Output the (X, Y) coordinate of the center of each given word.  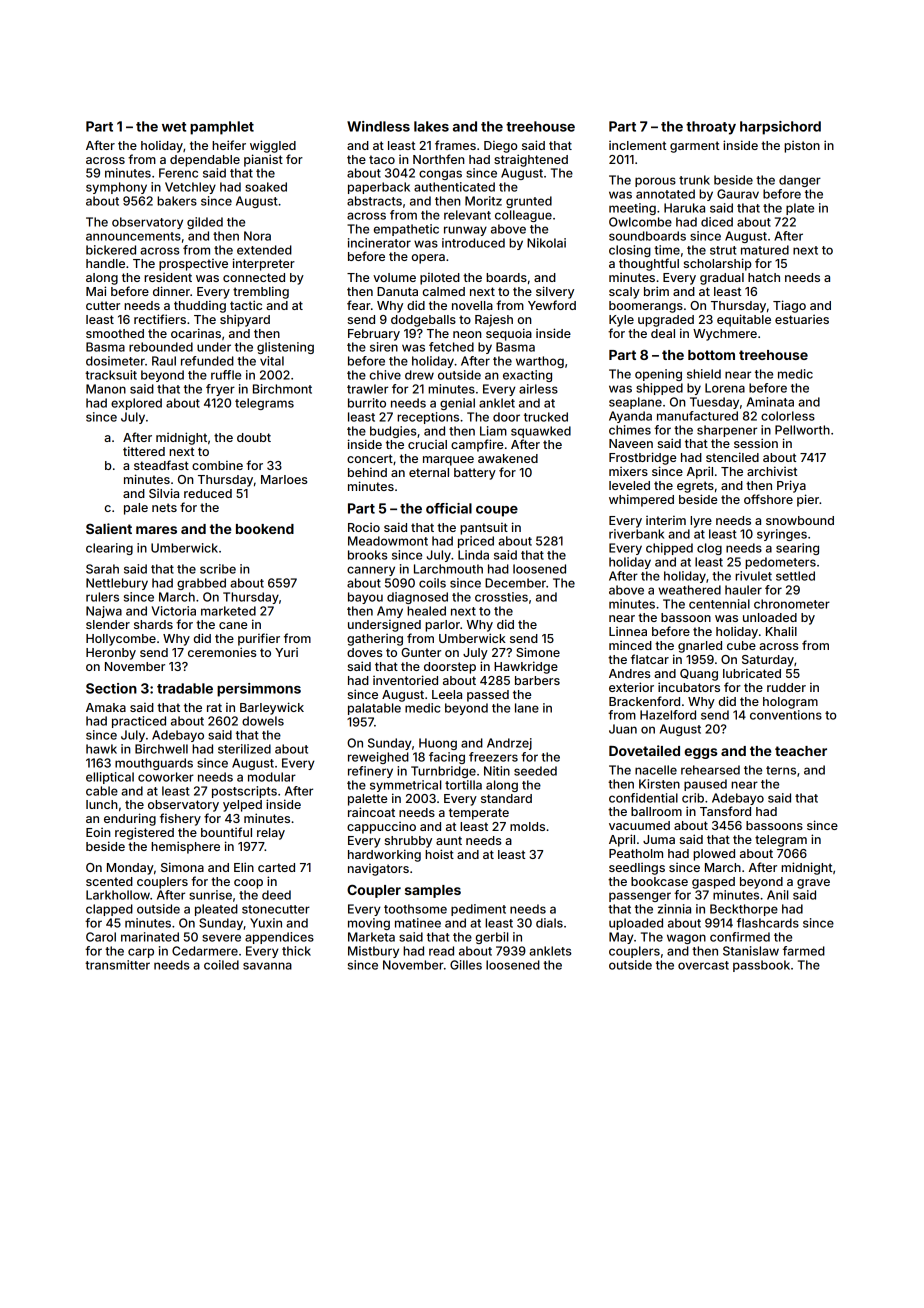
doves (364, 652)
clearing (109, 549)
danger (800, 181)
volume (394, 277)
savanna (267, 966)
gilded (205, 223)
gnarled (700, 647)
